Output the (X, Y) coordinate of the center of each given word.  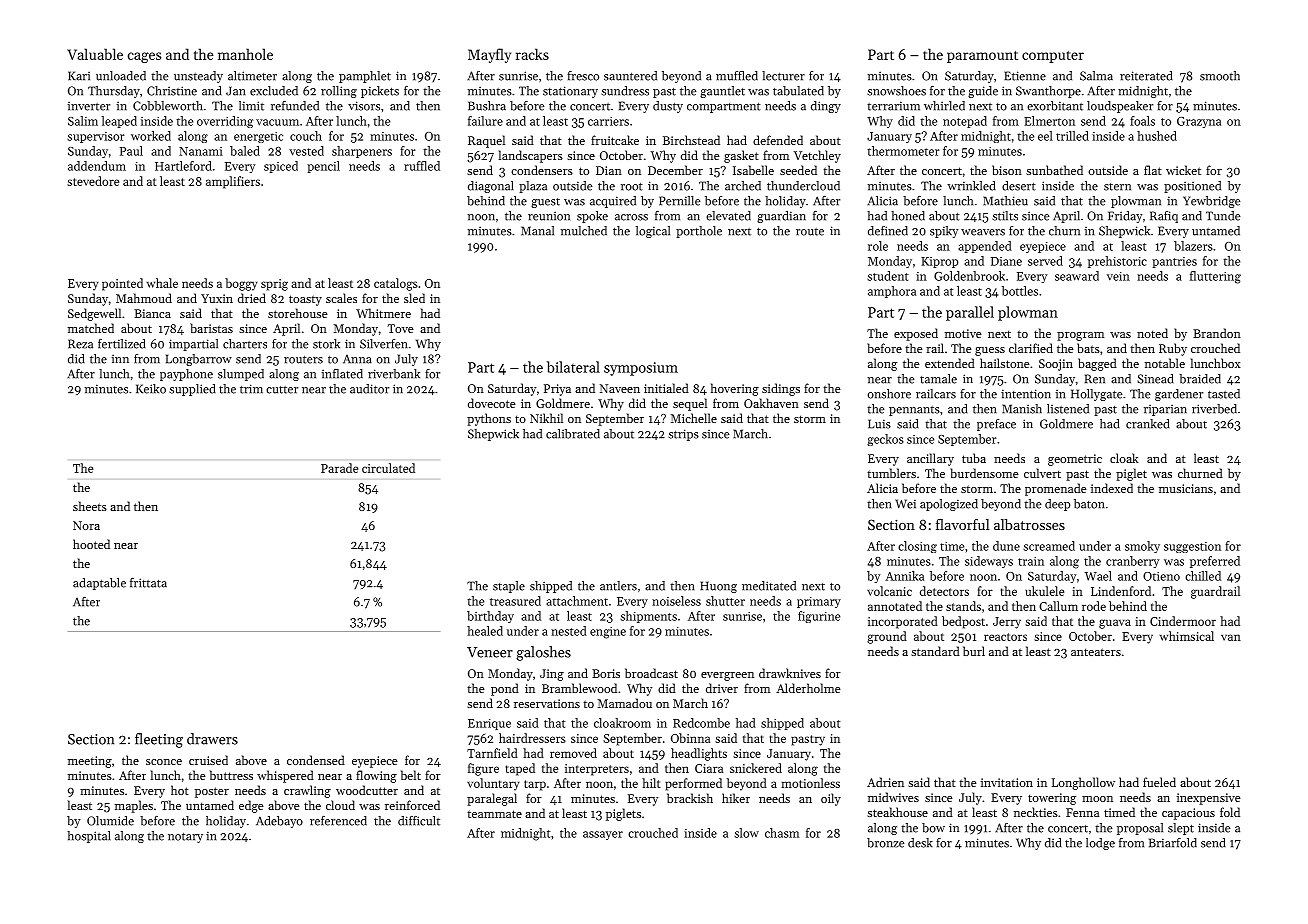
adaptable (99, 584)
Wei (905, 504)
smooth (1220, 76)
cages (144, 57)
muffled (737, 76)
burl (974, 651)
